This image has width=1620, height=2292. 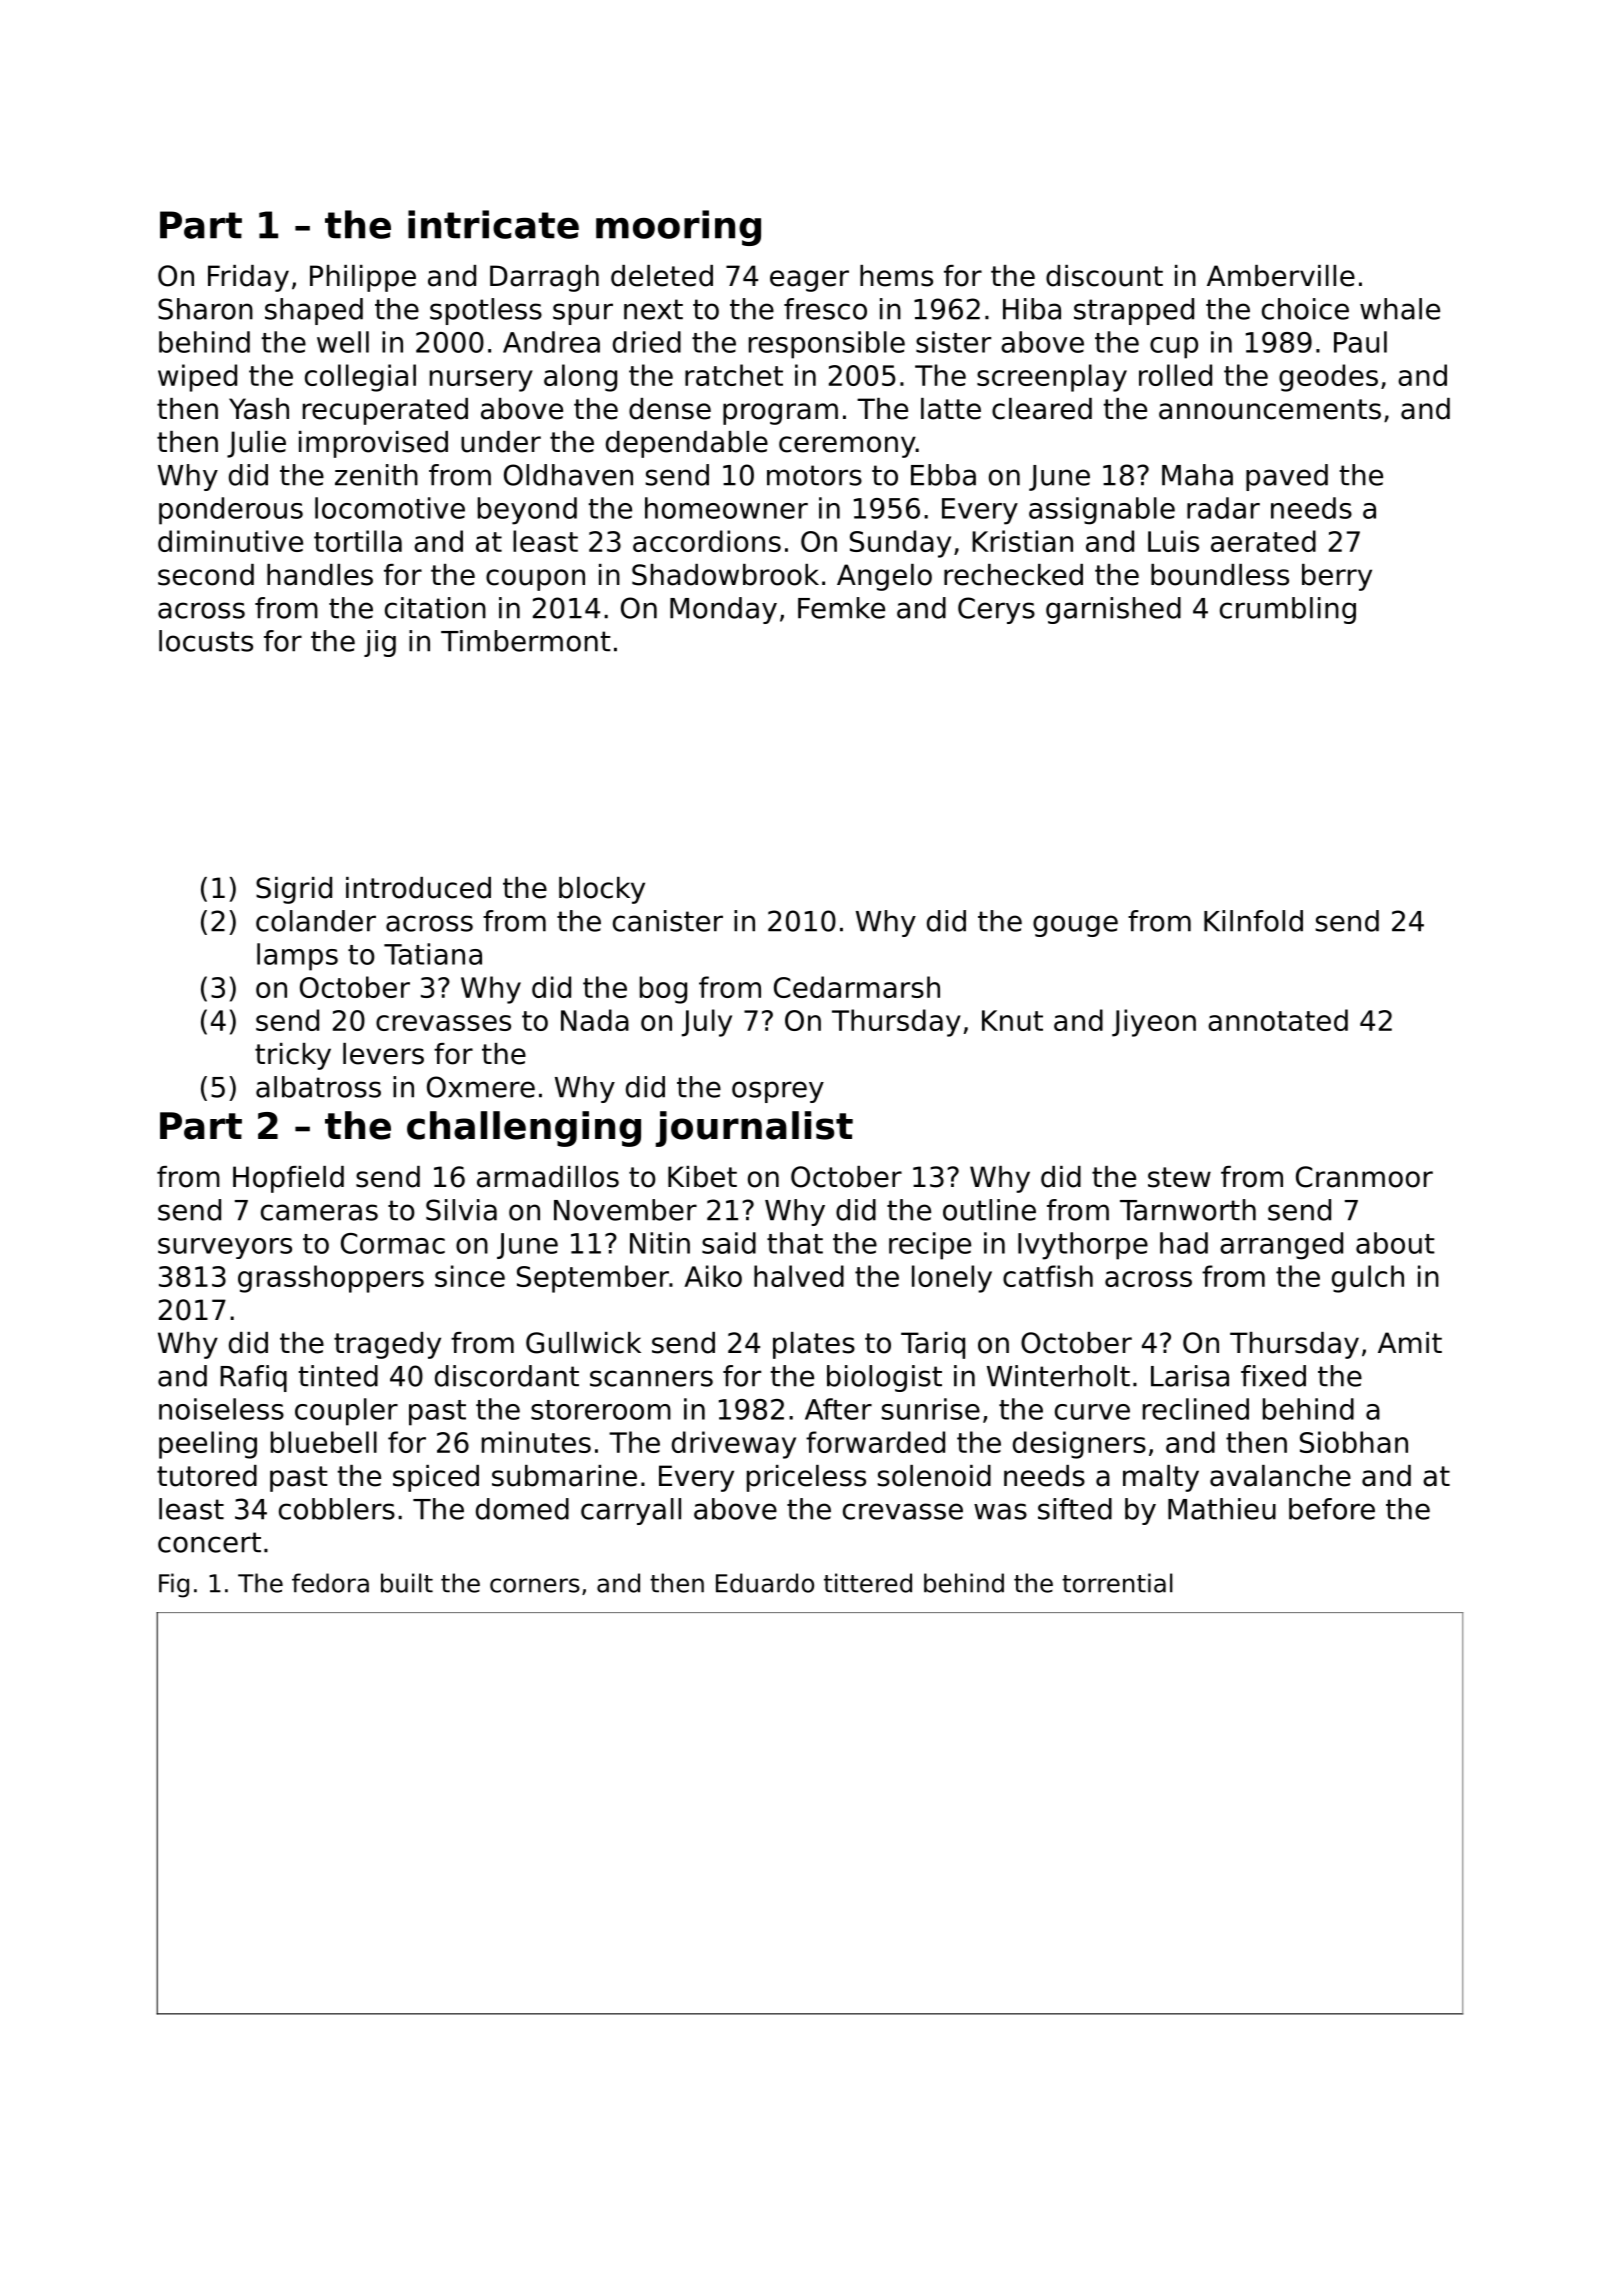 I want to click on locusts, so click(x=206, y=641).
